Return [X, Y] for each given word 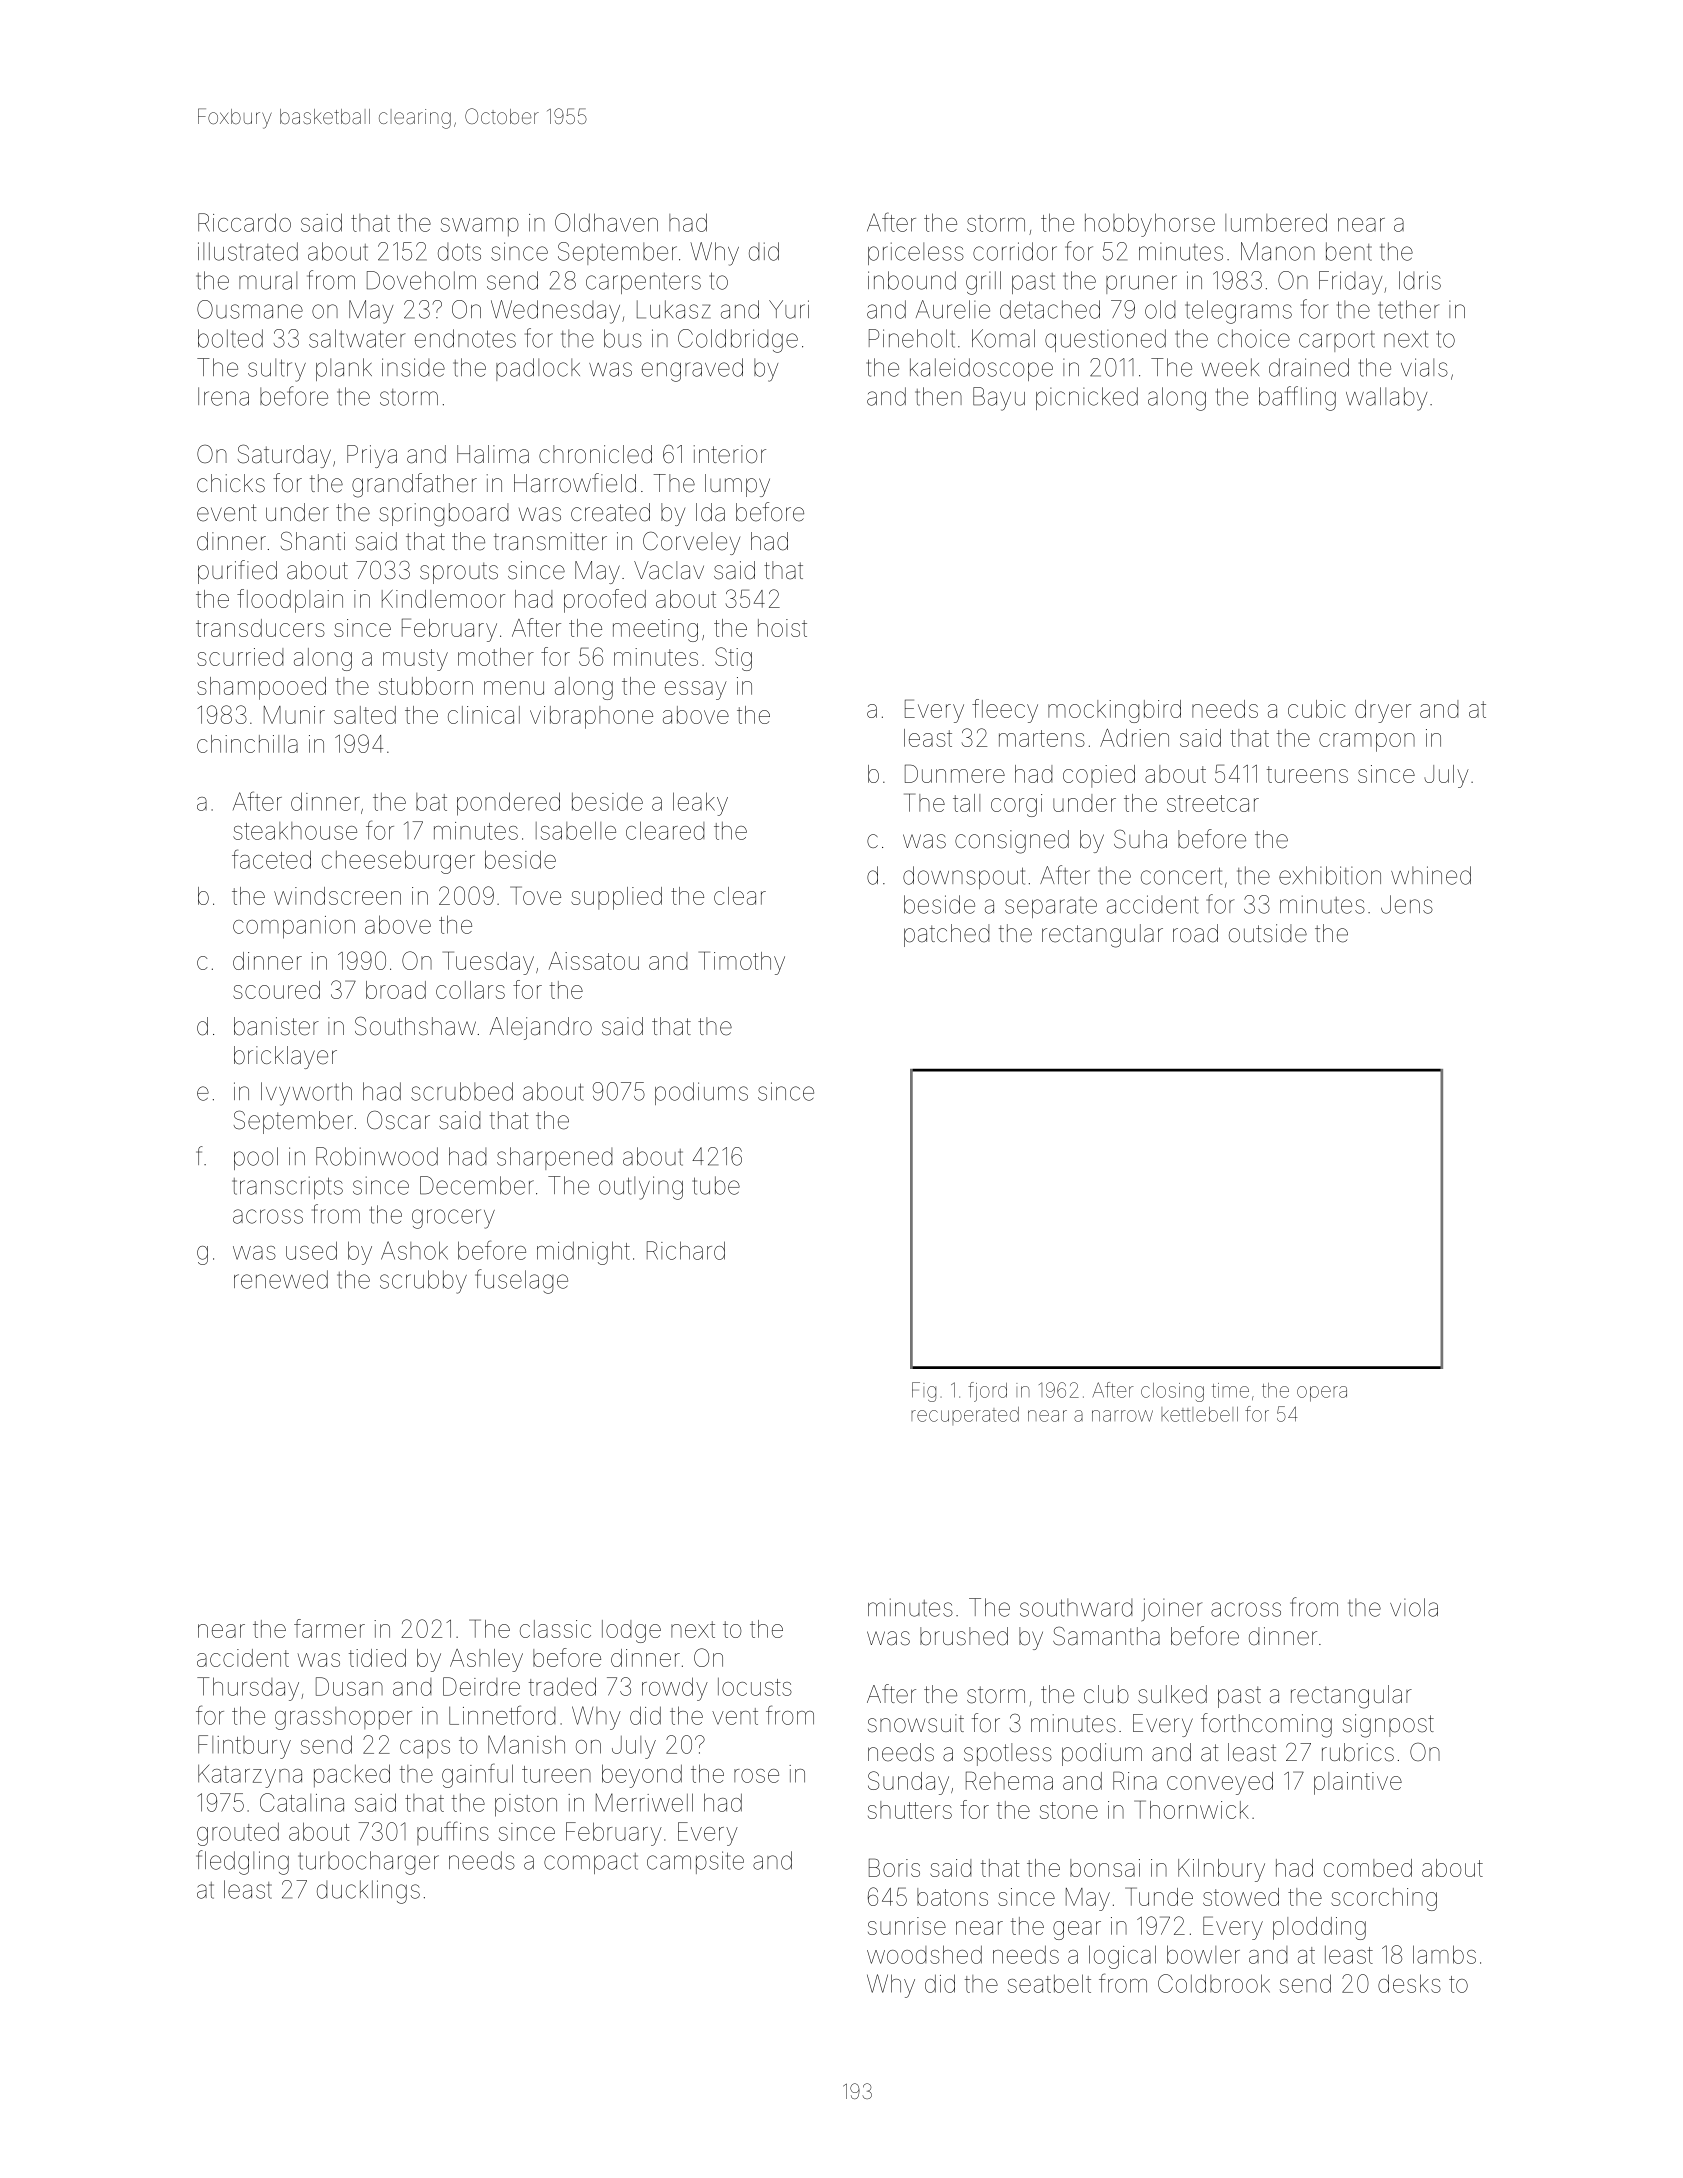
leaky [700, 804]
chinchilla [247, 744]
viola [1414, 1607]
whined [1431, 875]
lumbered [1276, 222]
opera [1322, 1394]
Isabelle [576, 830]
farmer [329, 1628]
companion [294, 927]
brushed [964, 1636]
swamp [480, 227]
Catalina [302, 1802]
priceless [916, 253]
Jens [1407, 904]
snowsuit [916, 1723]
